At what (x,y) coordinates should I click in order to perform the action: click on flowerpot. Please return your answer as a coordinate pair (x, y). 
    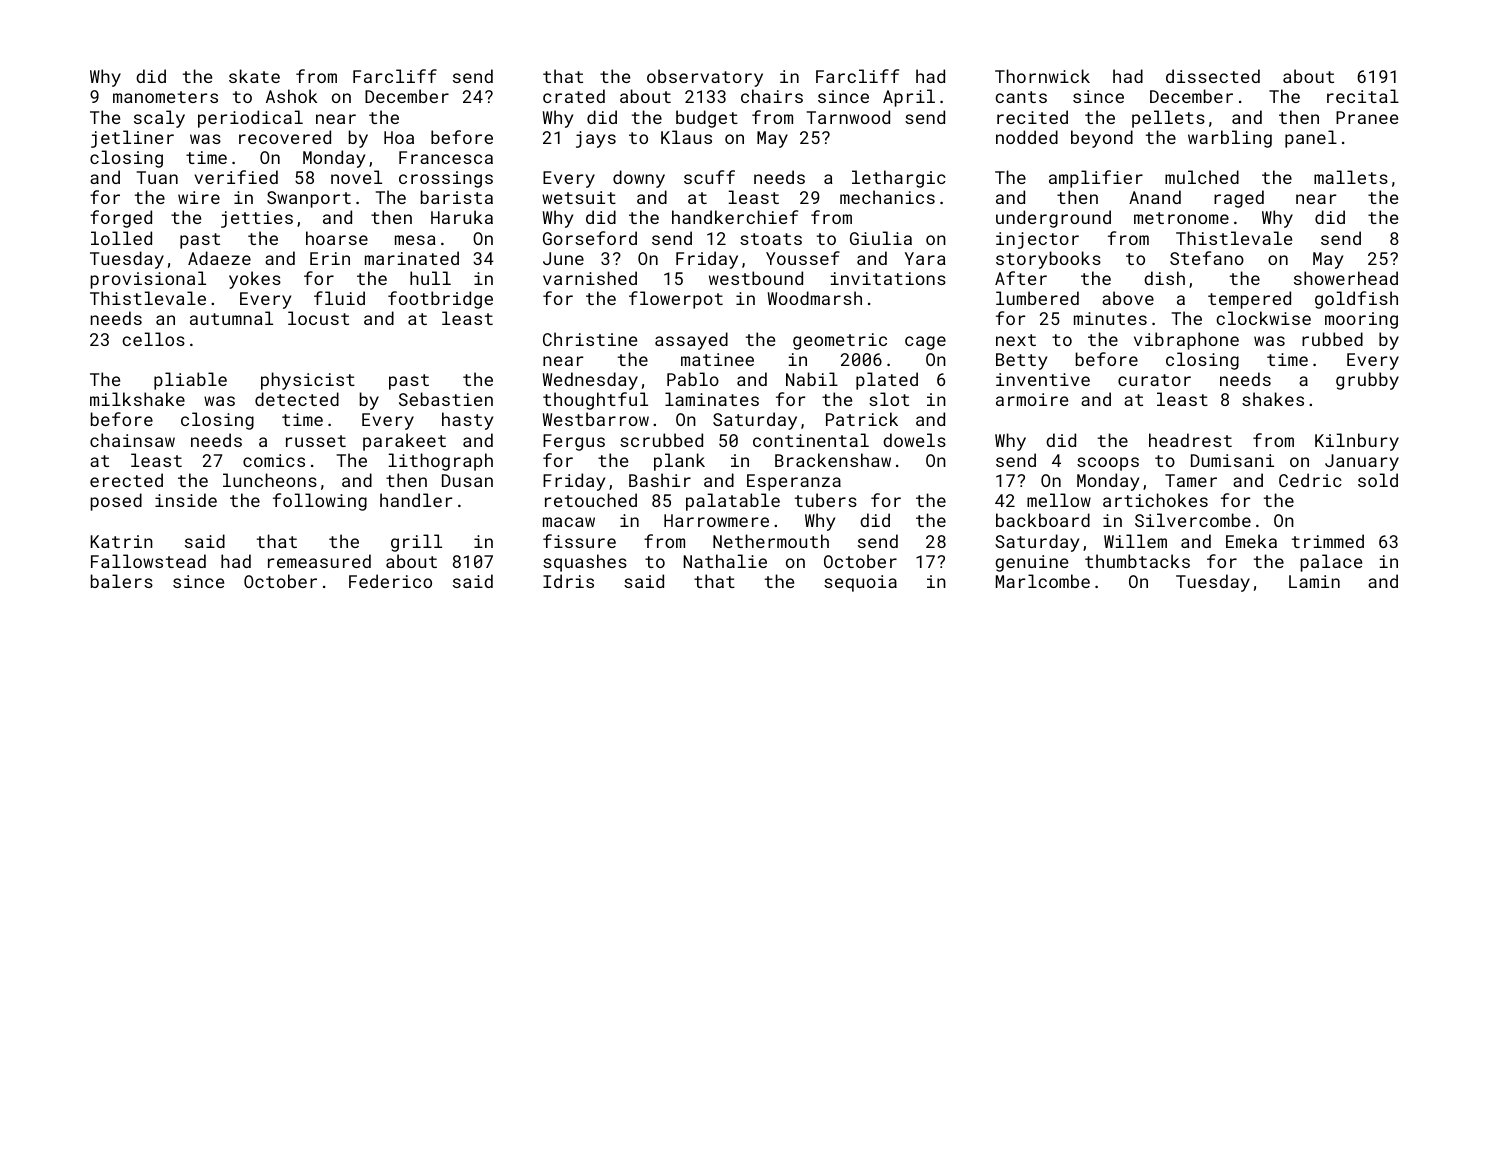
    Looking at the image, I should click on (676, 300).
